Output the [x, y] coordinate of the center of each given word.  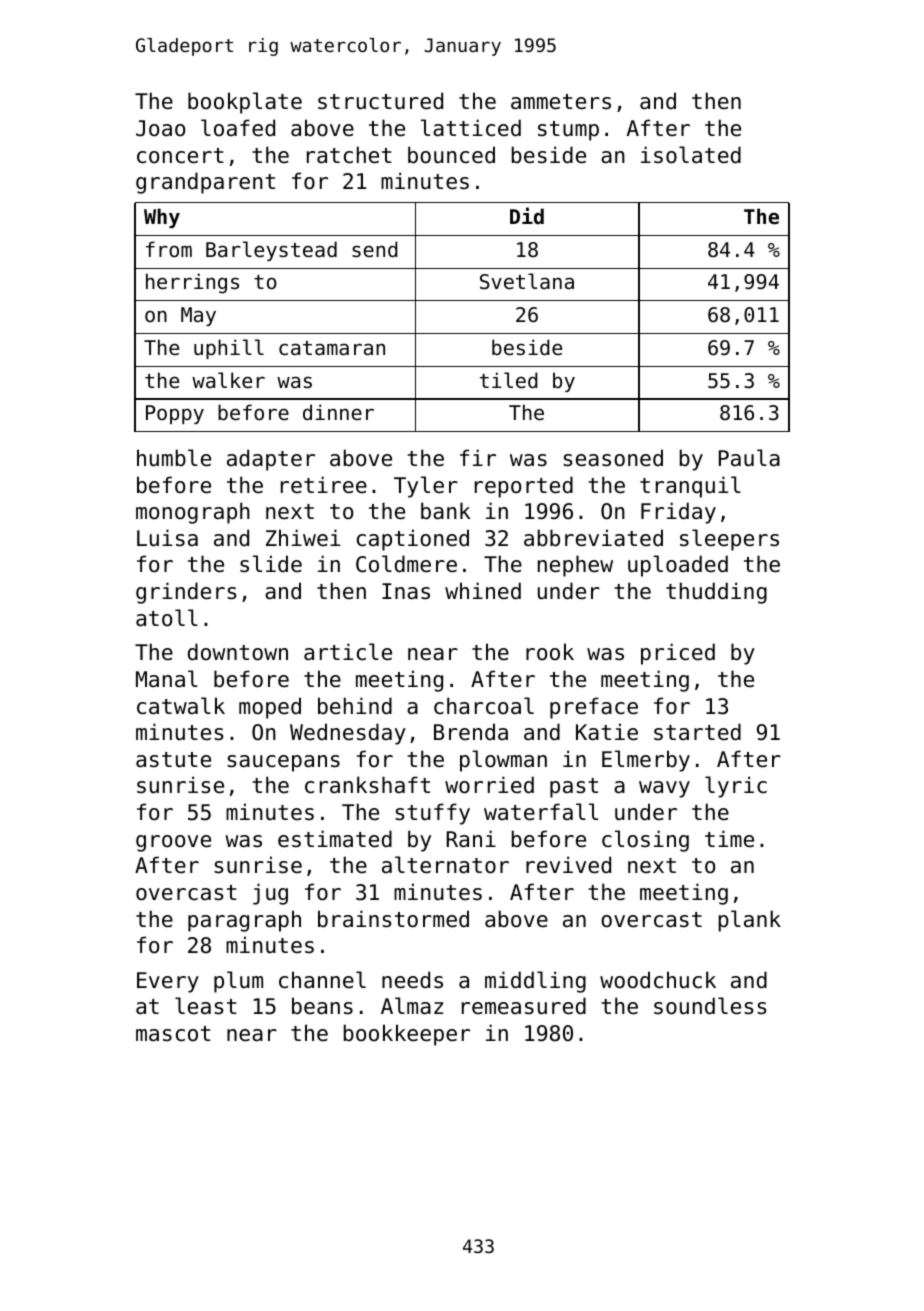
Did [527, 215]
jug [270, 894]
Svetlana [527, 281]
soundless [710, 1006]
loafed [238, 128]
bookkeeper [407, 1035]
